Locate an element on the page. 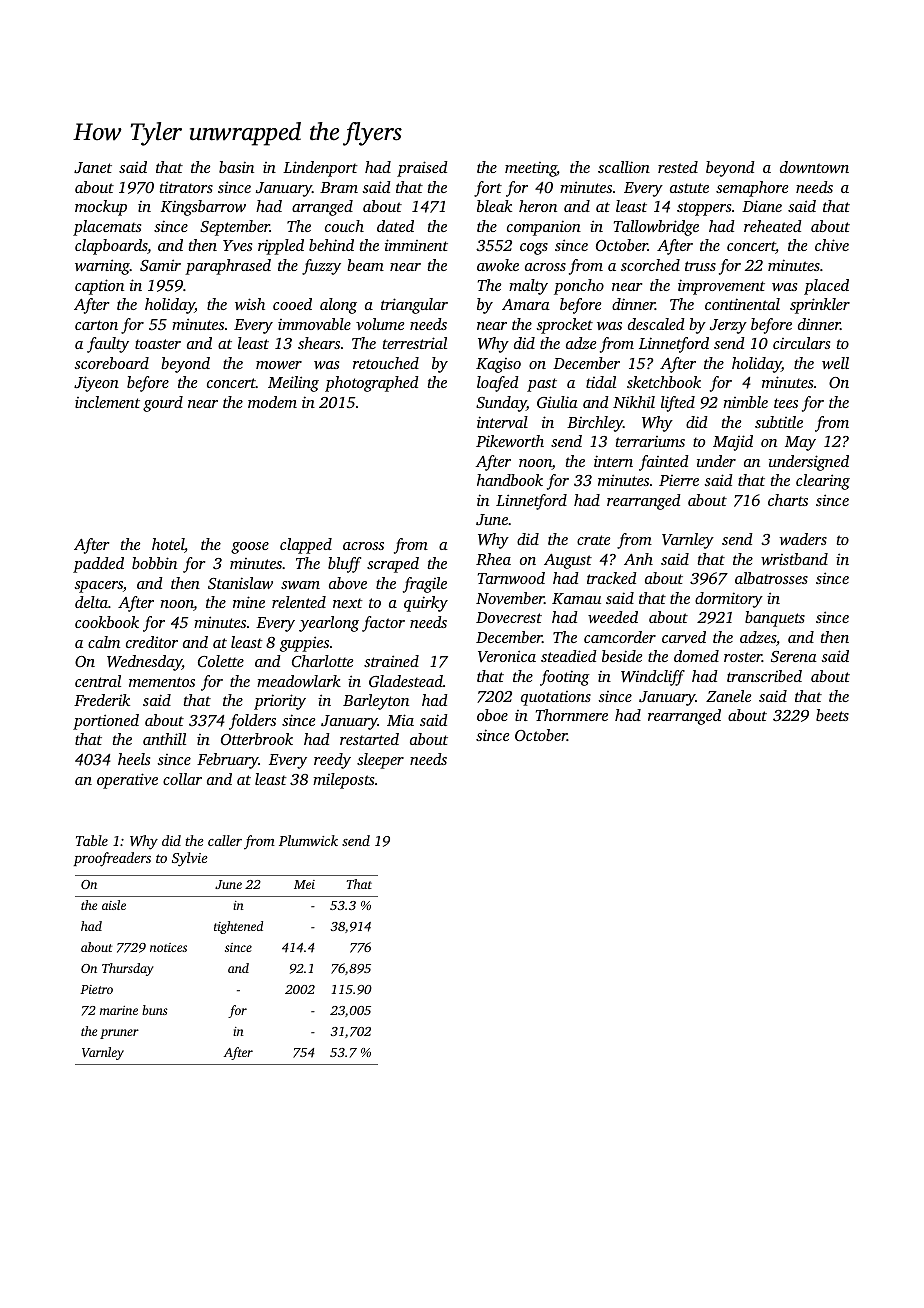 The height and width of the document is (1308, 924). basin is located at coordinates (236, 167).
